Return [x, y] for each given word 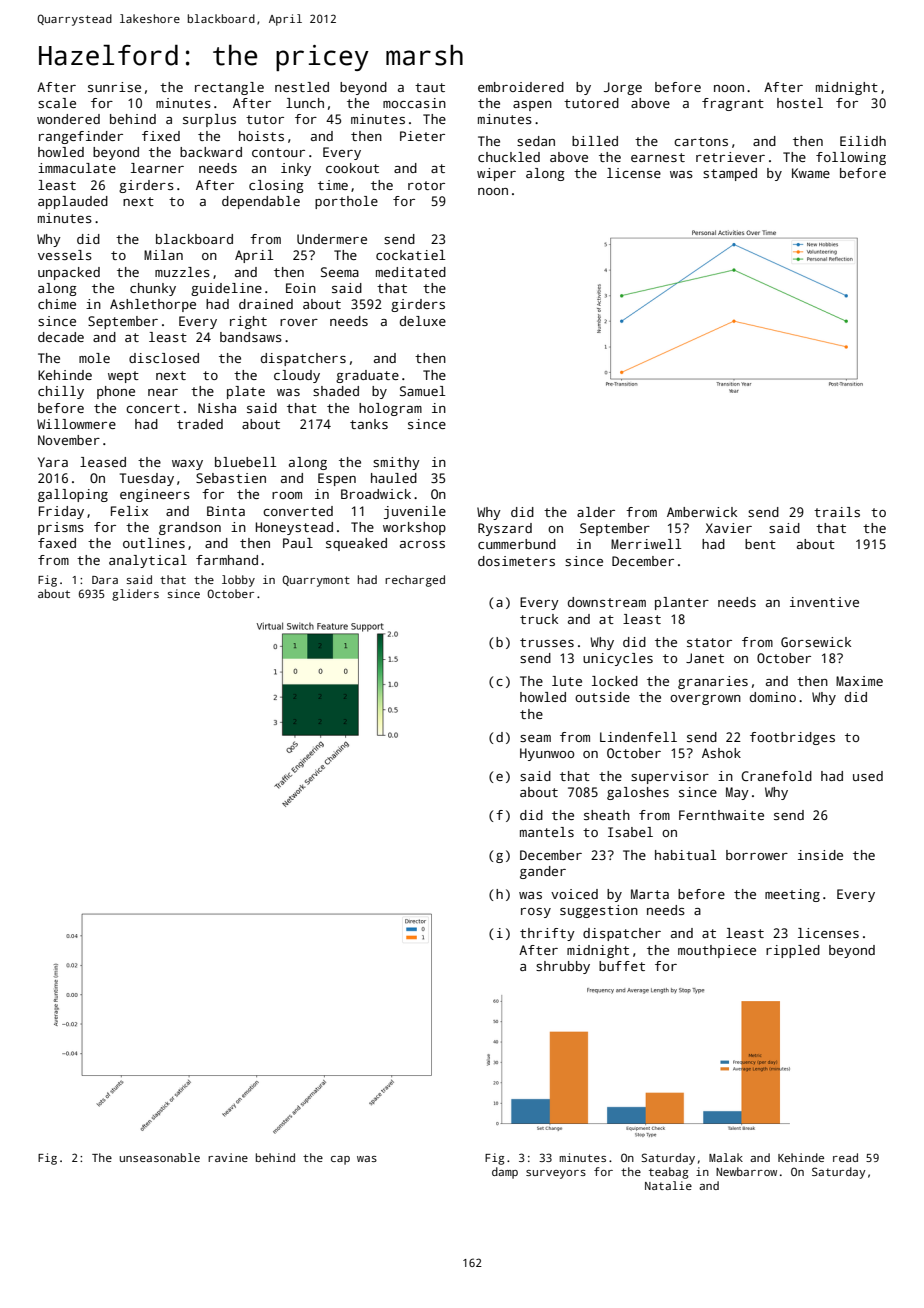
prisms [61, 528]
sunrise [114, 87]
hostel [800, 103]
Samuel [422, 391]
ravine [228, 1157]
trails [837, 512]
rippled [793, 951]
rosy [536, 913]
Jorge [623, 88]
